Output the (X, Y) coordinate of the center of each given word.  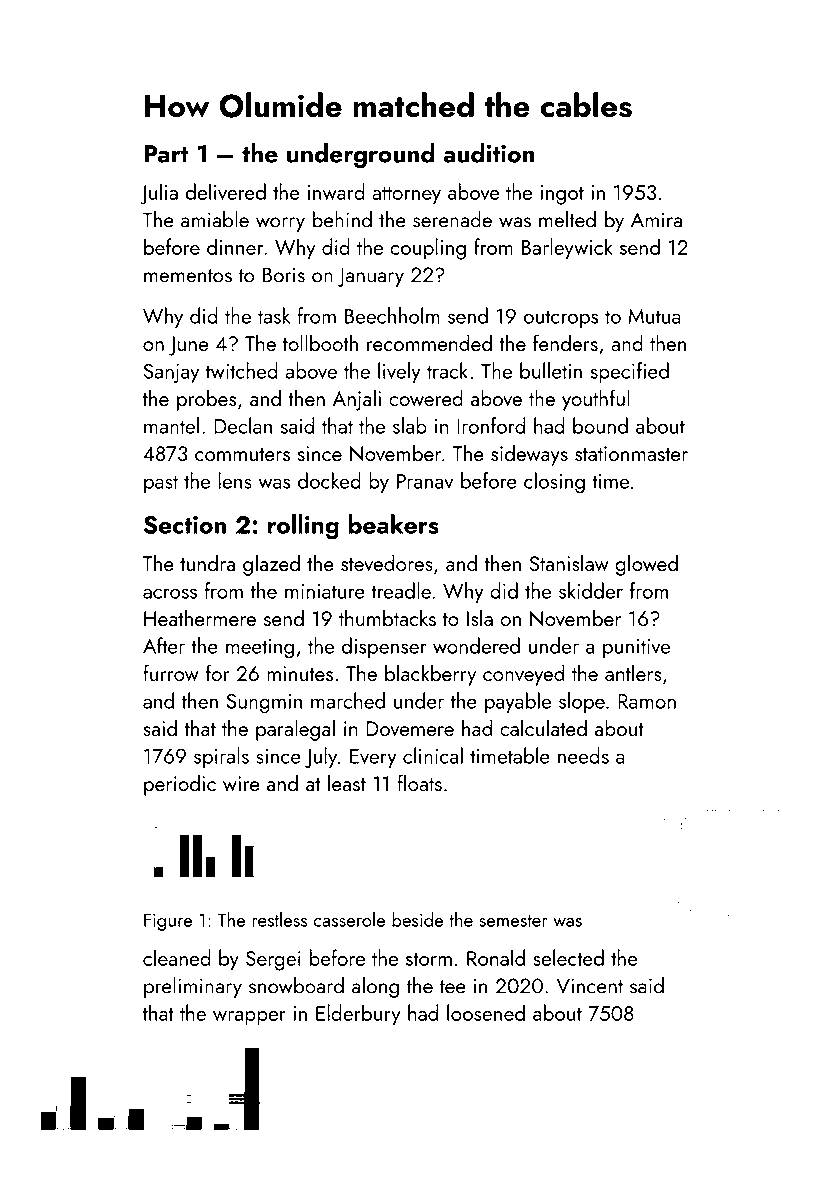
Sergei (273, 961)
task (274, 315)
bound (600, 425)
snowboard (296, 985)
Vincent (589, 986)
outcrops (561, 319)
